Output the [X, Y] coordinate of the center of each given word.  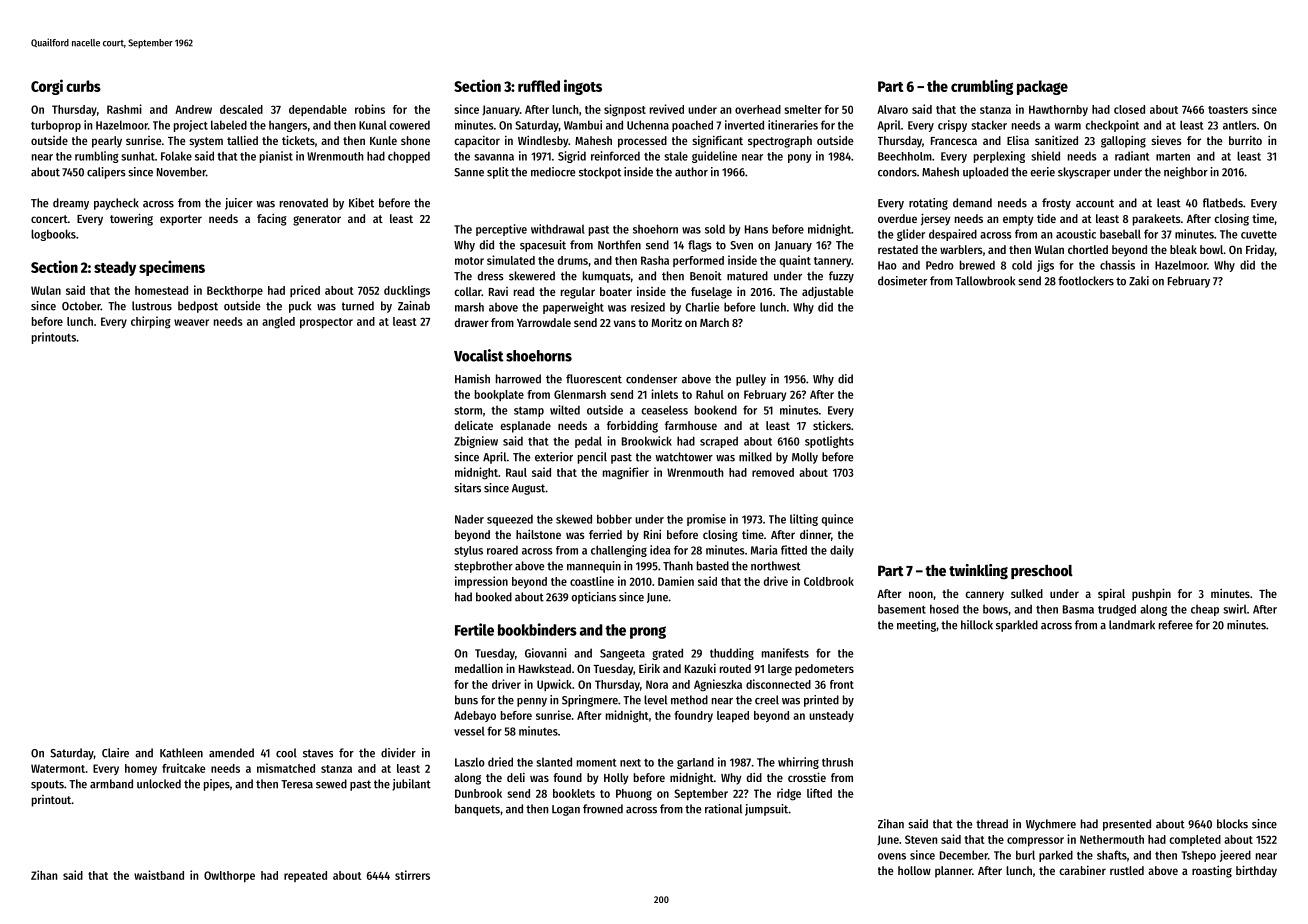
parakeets [1157, 220]
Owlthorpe [229, 876]
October [81, 306]
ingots [583, 87]
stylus [468, 551]
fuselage [711, 293]
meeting [916, 626]
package [1042, 87]
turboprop [56, 126]
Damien [676, 581]
